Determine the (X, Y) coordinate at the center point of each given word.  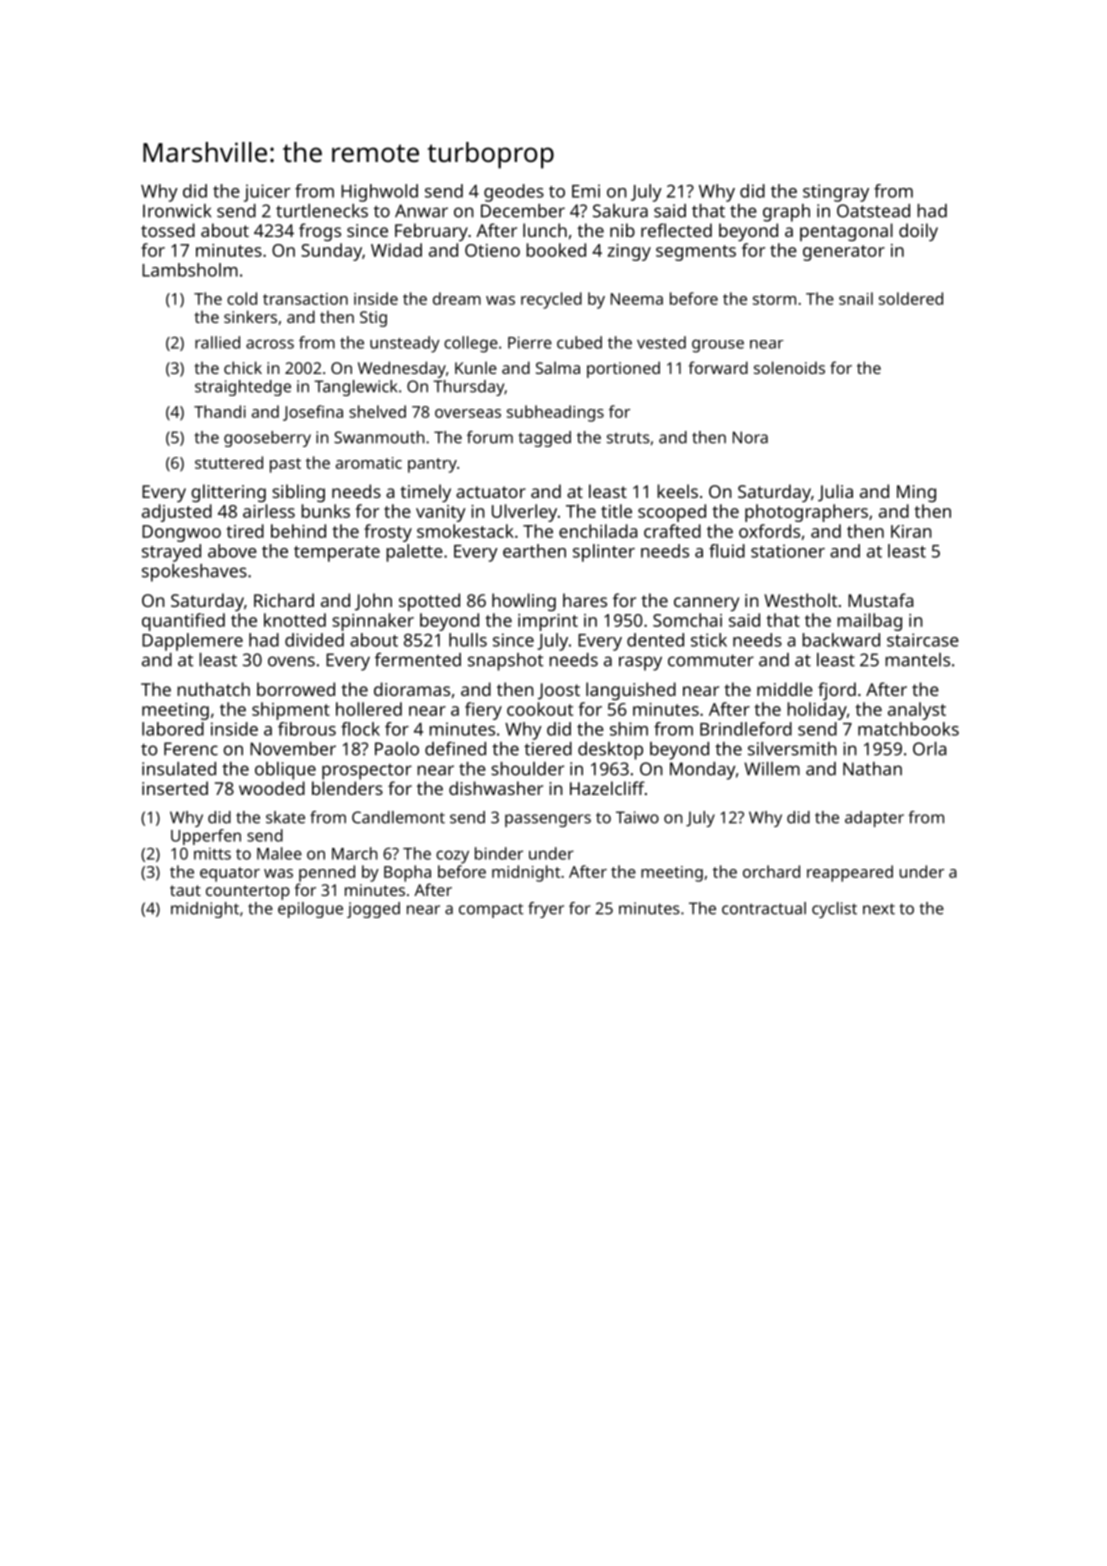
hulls (468, 640)
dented (655, 640)
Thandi (220, 411)
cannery (706, 604)
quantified (183, 622)
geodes (514, 193)
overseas (468, 413)
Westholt (800, 600)
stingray (836, 193)
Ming (916, 493)
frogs (320, 232)
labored (173, 729)
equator (230, 874)
